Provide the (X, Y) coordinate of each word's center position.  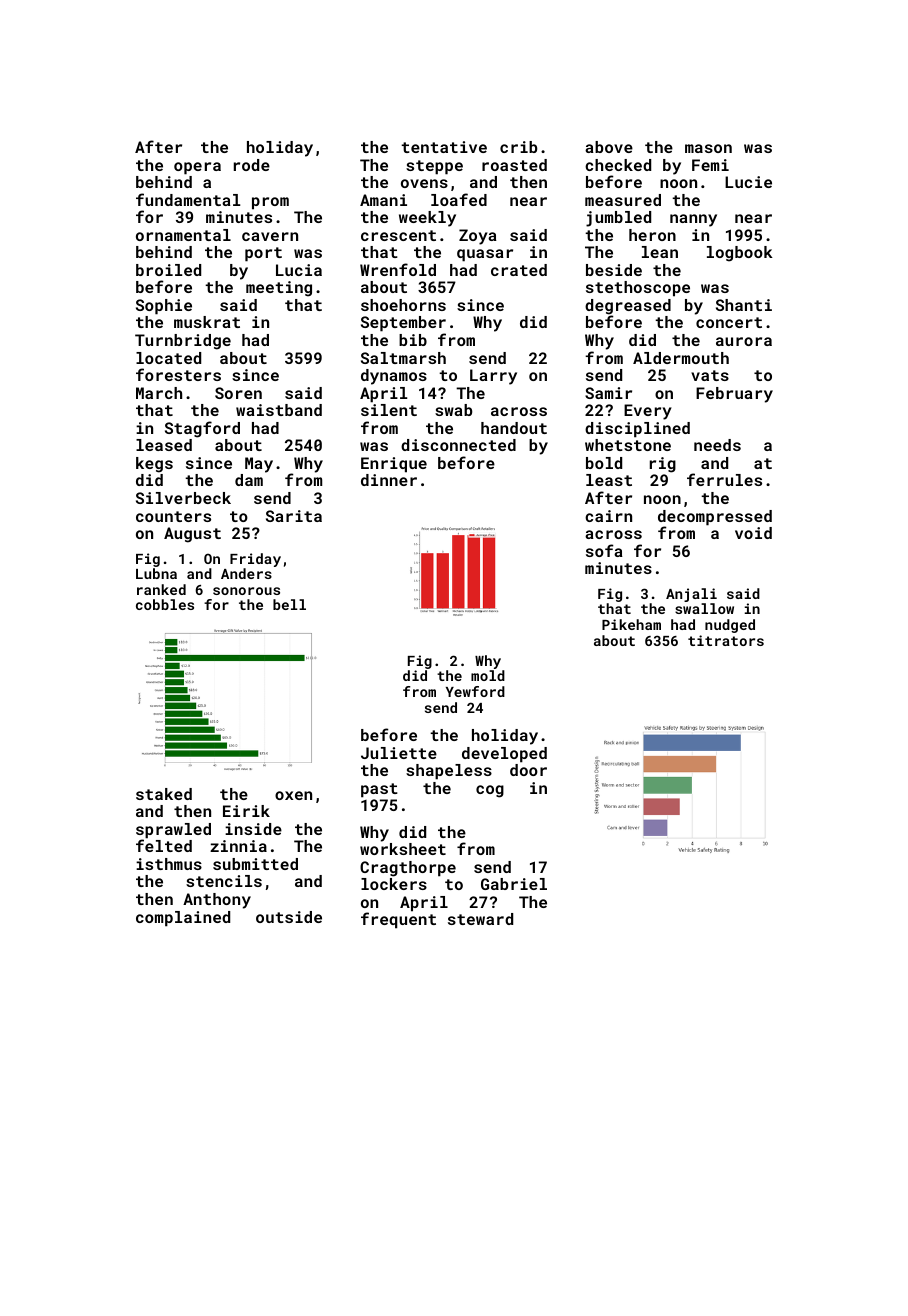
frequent (398, 920)
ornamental (183, 235)
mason (708, 148)
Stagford (202, 429)
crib (518, 147)
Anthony (217, 901)
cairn (608, 516)
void (753, 533)
